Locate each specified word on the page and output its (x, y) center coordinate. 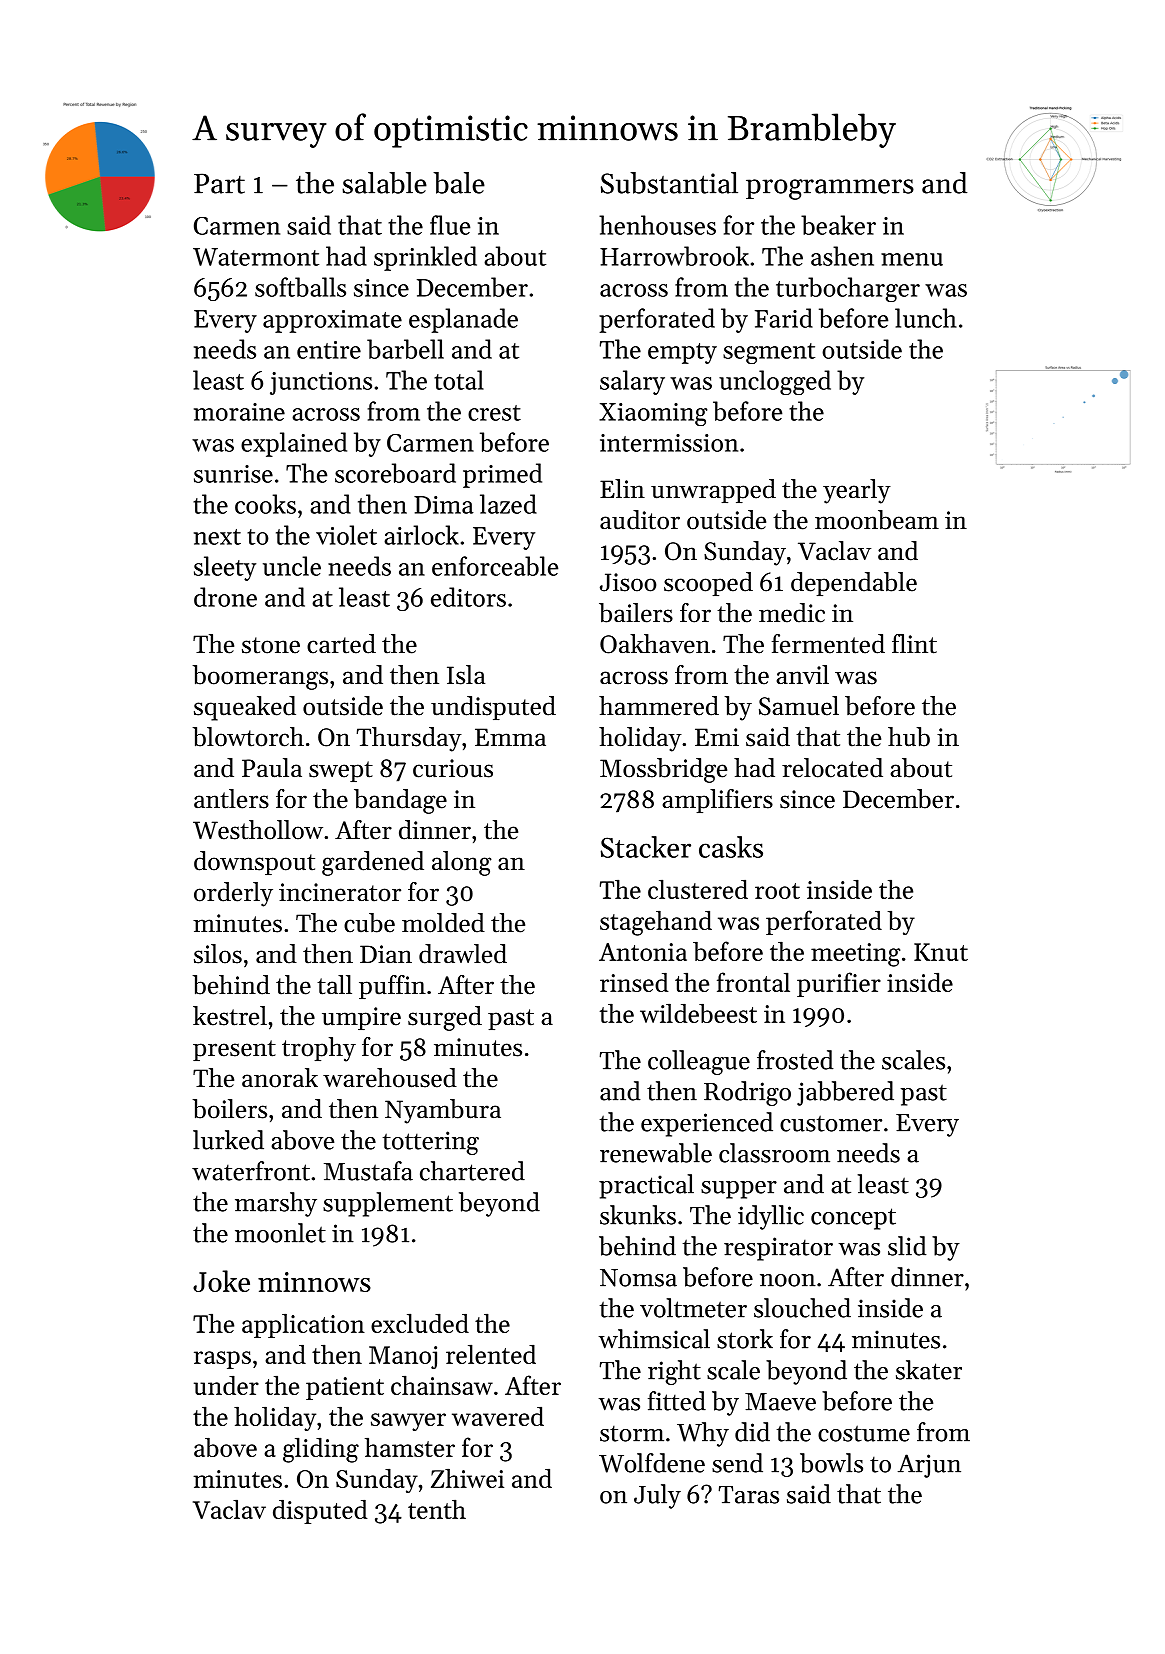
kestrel (230, 1016)
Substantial (669, 183)
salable (384, 183)
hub (909, 737)
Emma (510, 737)
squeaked (245, 708)
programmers (830, 189)
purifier (839, 984)
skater (929, 1370)
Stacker (646, 847)
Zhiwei (467, 1478)
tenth (437, 1509)
